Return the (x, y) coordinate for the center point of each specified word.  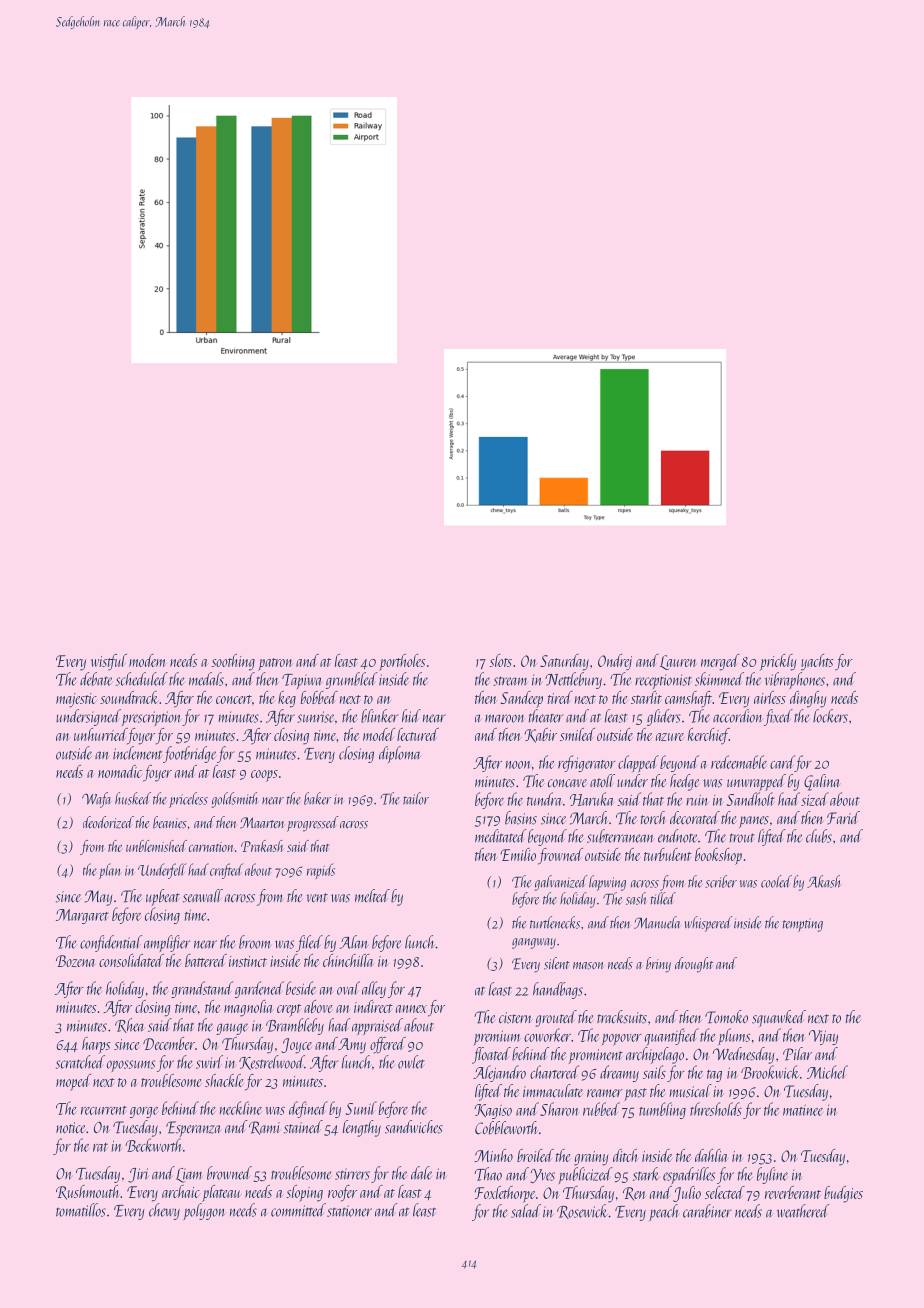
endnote (677, 836)
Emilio (518, 854)
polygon (205, 1211)
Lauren (678, 662)
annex (411, 1009)
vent (317, 897)
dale (421, 1173)
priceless (188, 800)
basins (521, 818)
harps (96, 1045)
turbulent (668, 854)
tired (560, 697)
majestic (76, 700)
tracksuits (622, 1017)
